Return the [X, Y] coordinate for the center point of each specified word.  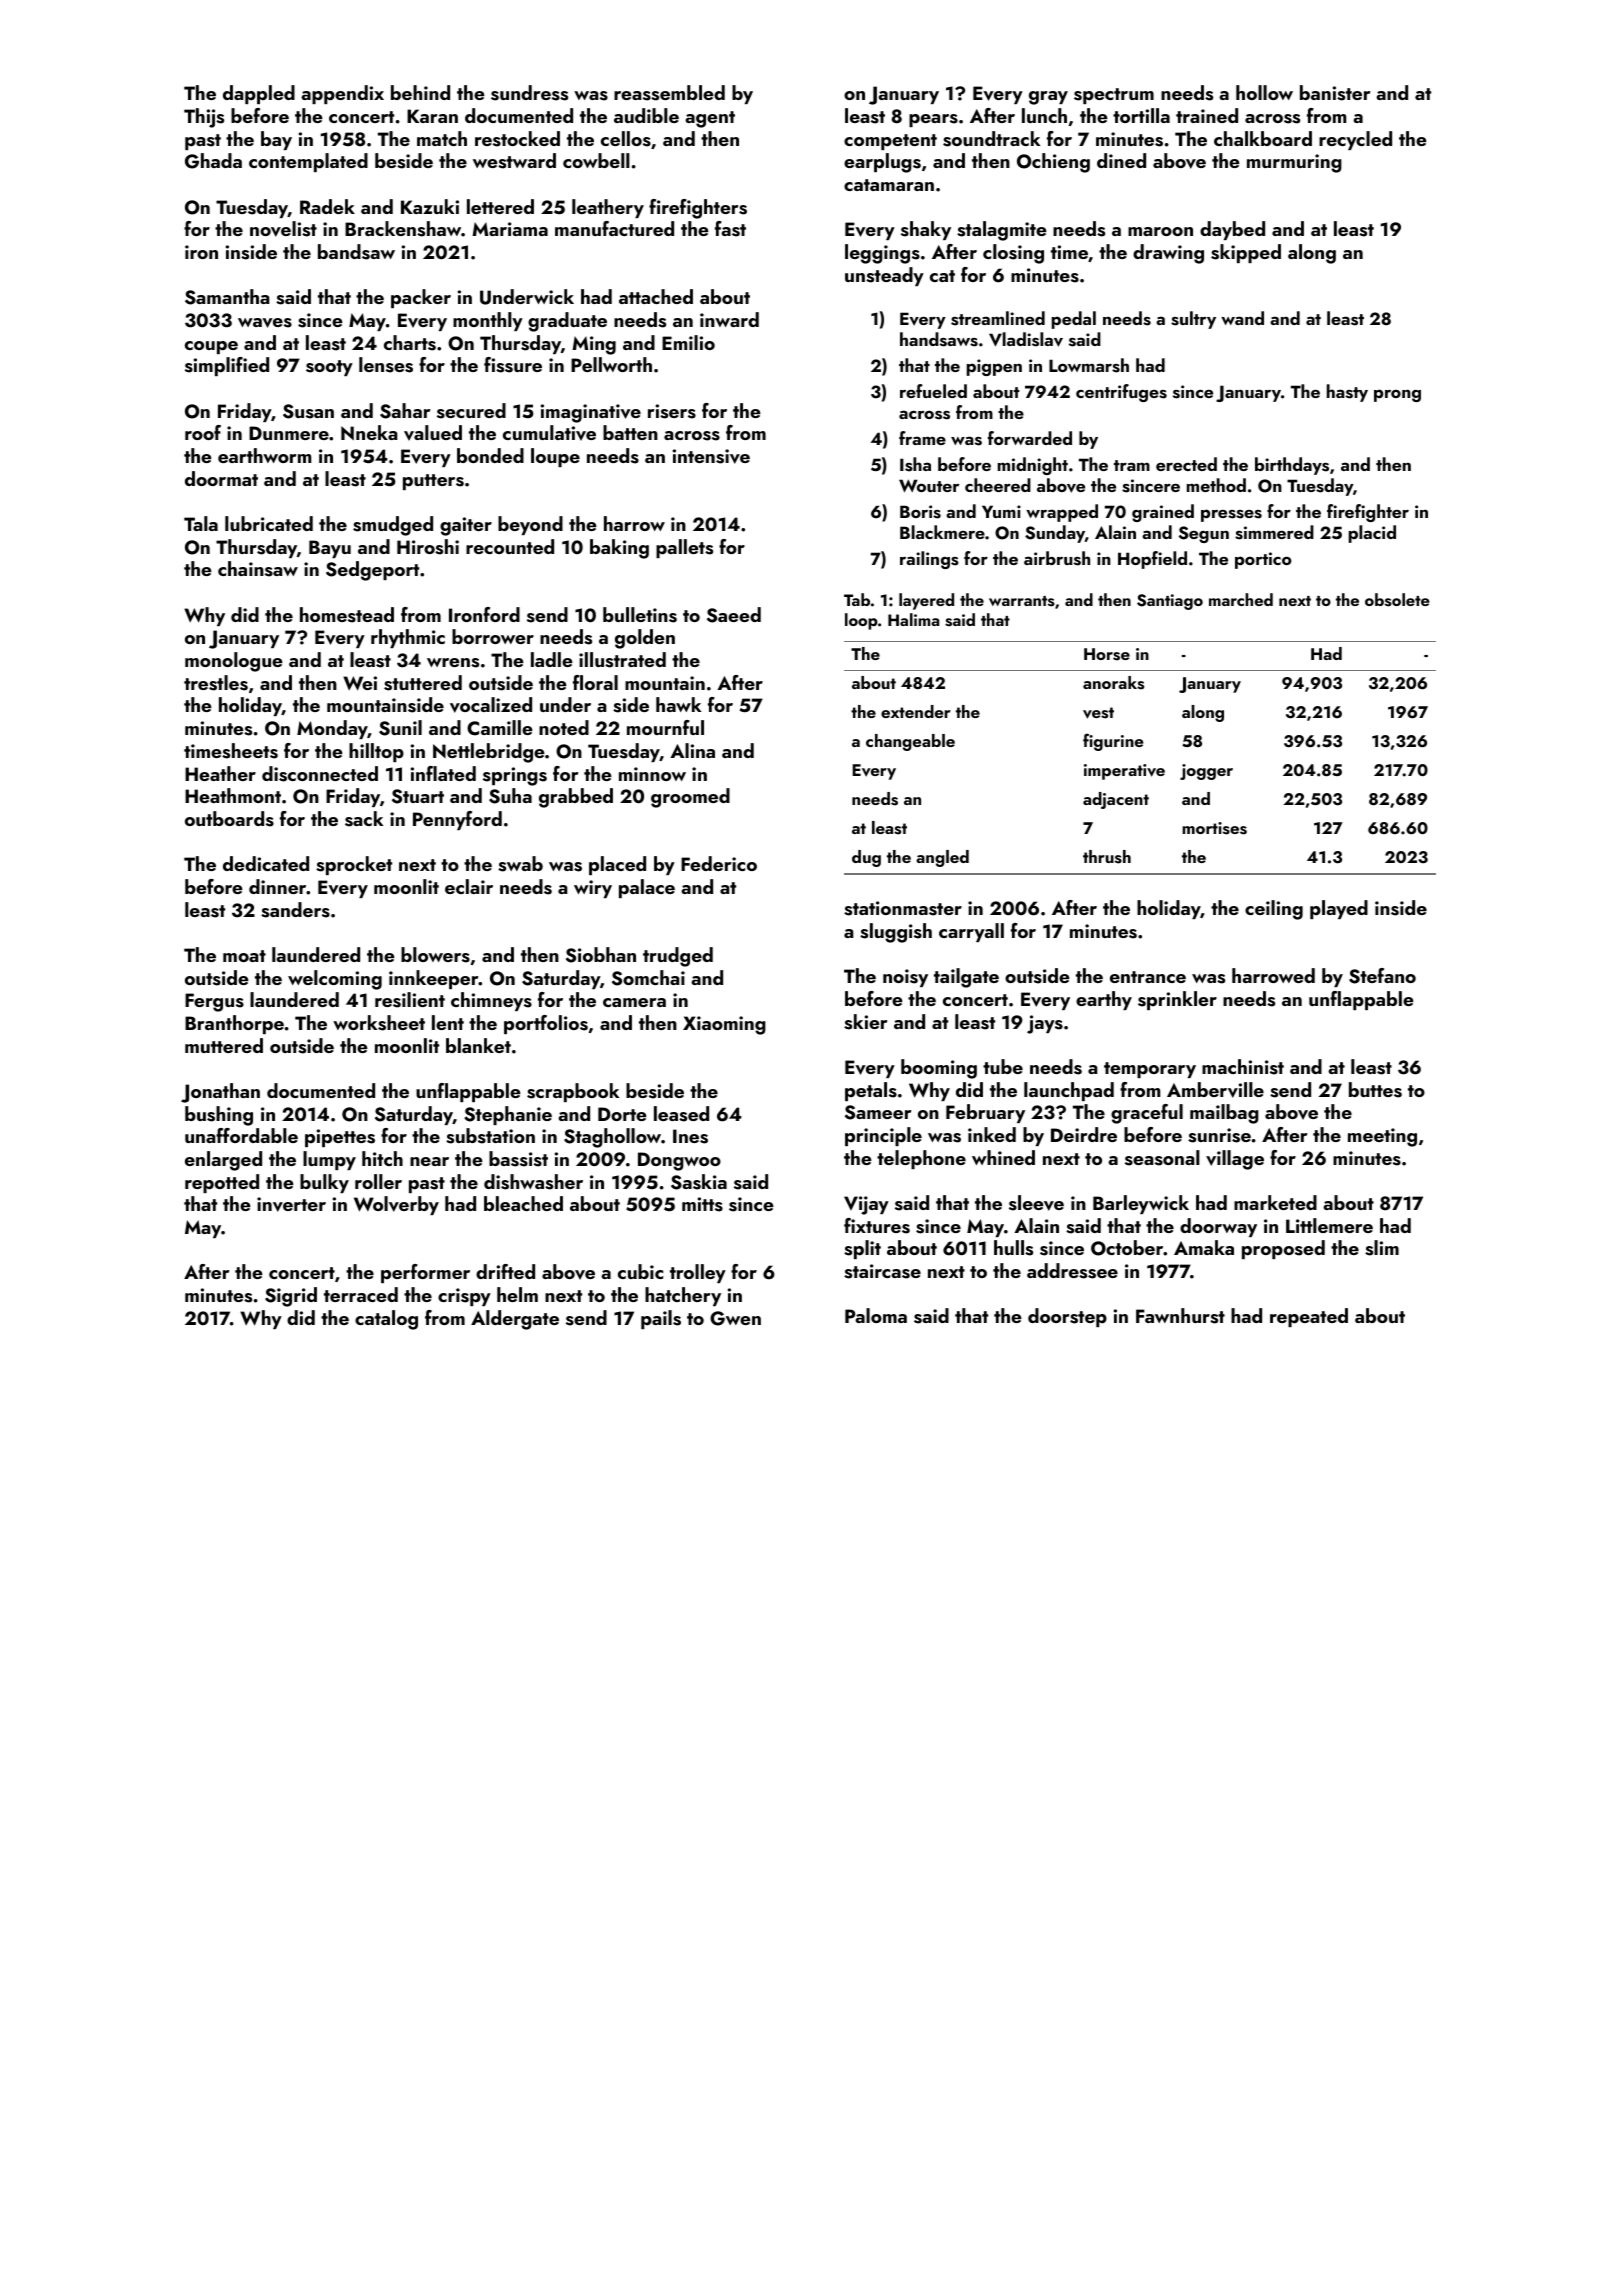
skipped [1246, 253]
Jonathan [220, 1093]
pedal [1074, 320]
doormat [221, 478]
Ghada [213, 161]
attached [656, 296]
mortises [1214, 828]
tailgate [966, 978]
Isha [915, 464]
